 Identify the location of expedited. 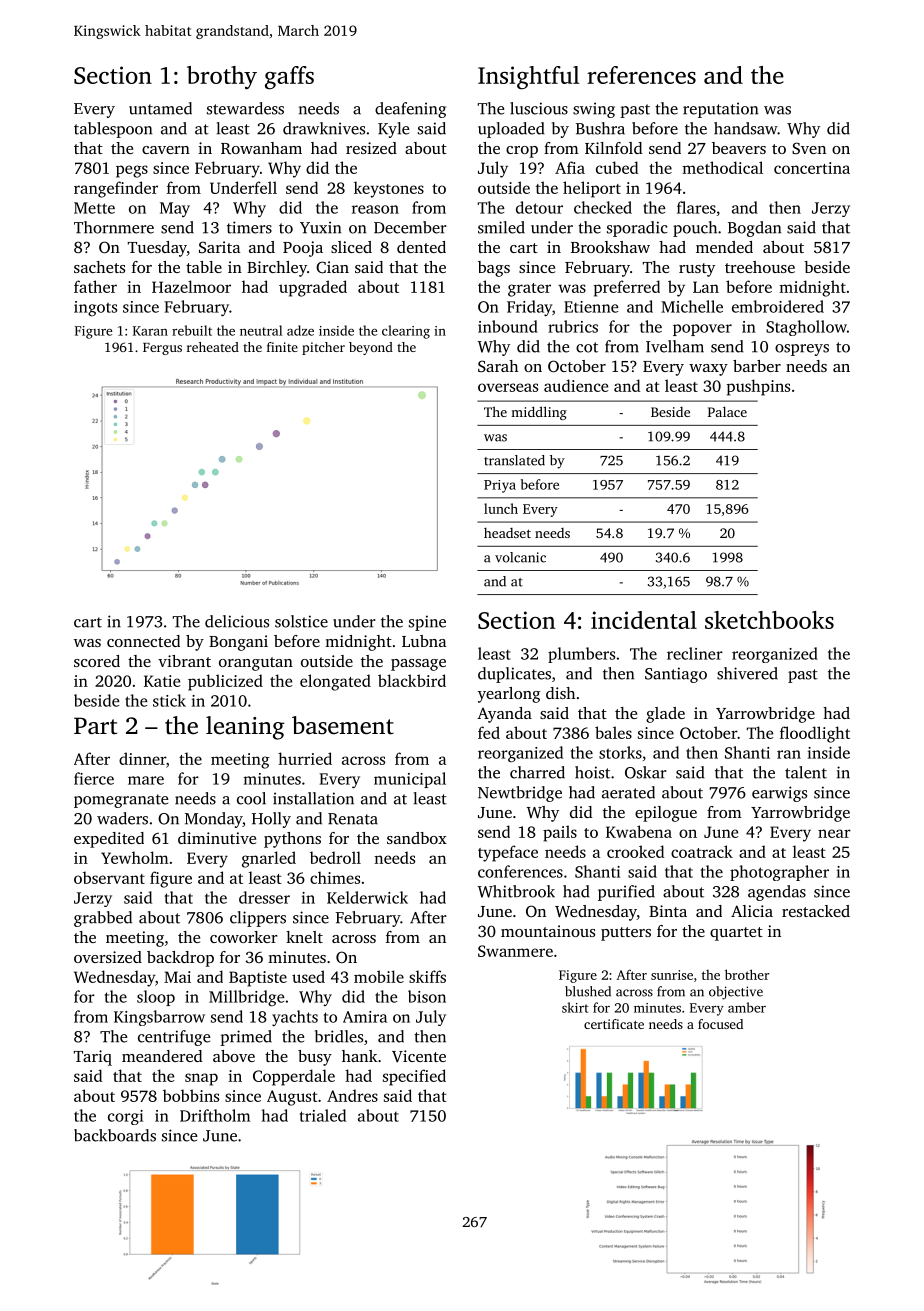
(109, 840).
